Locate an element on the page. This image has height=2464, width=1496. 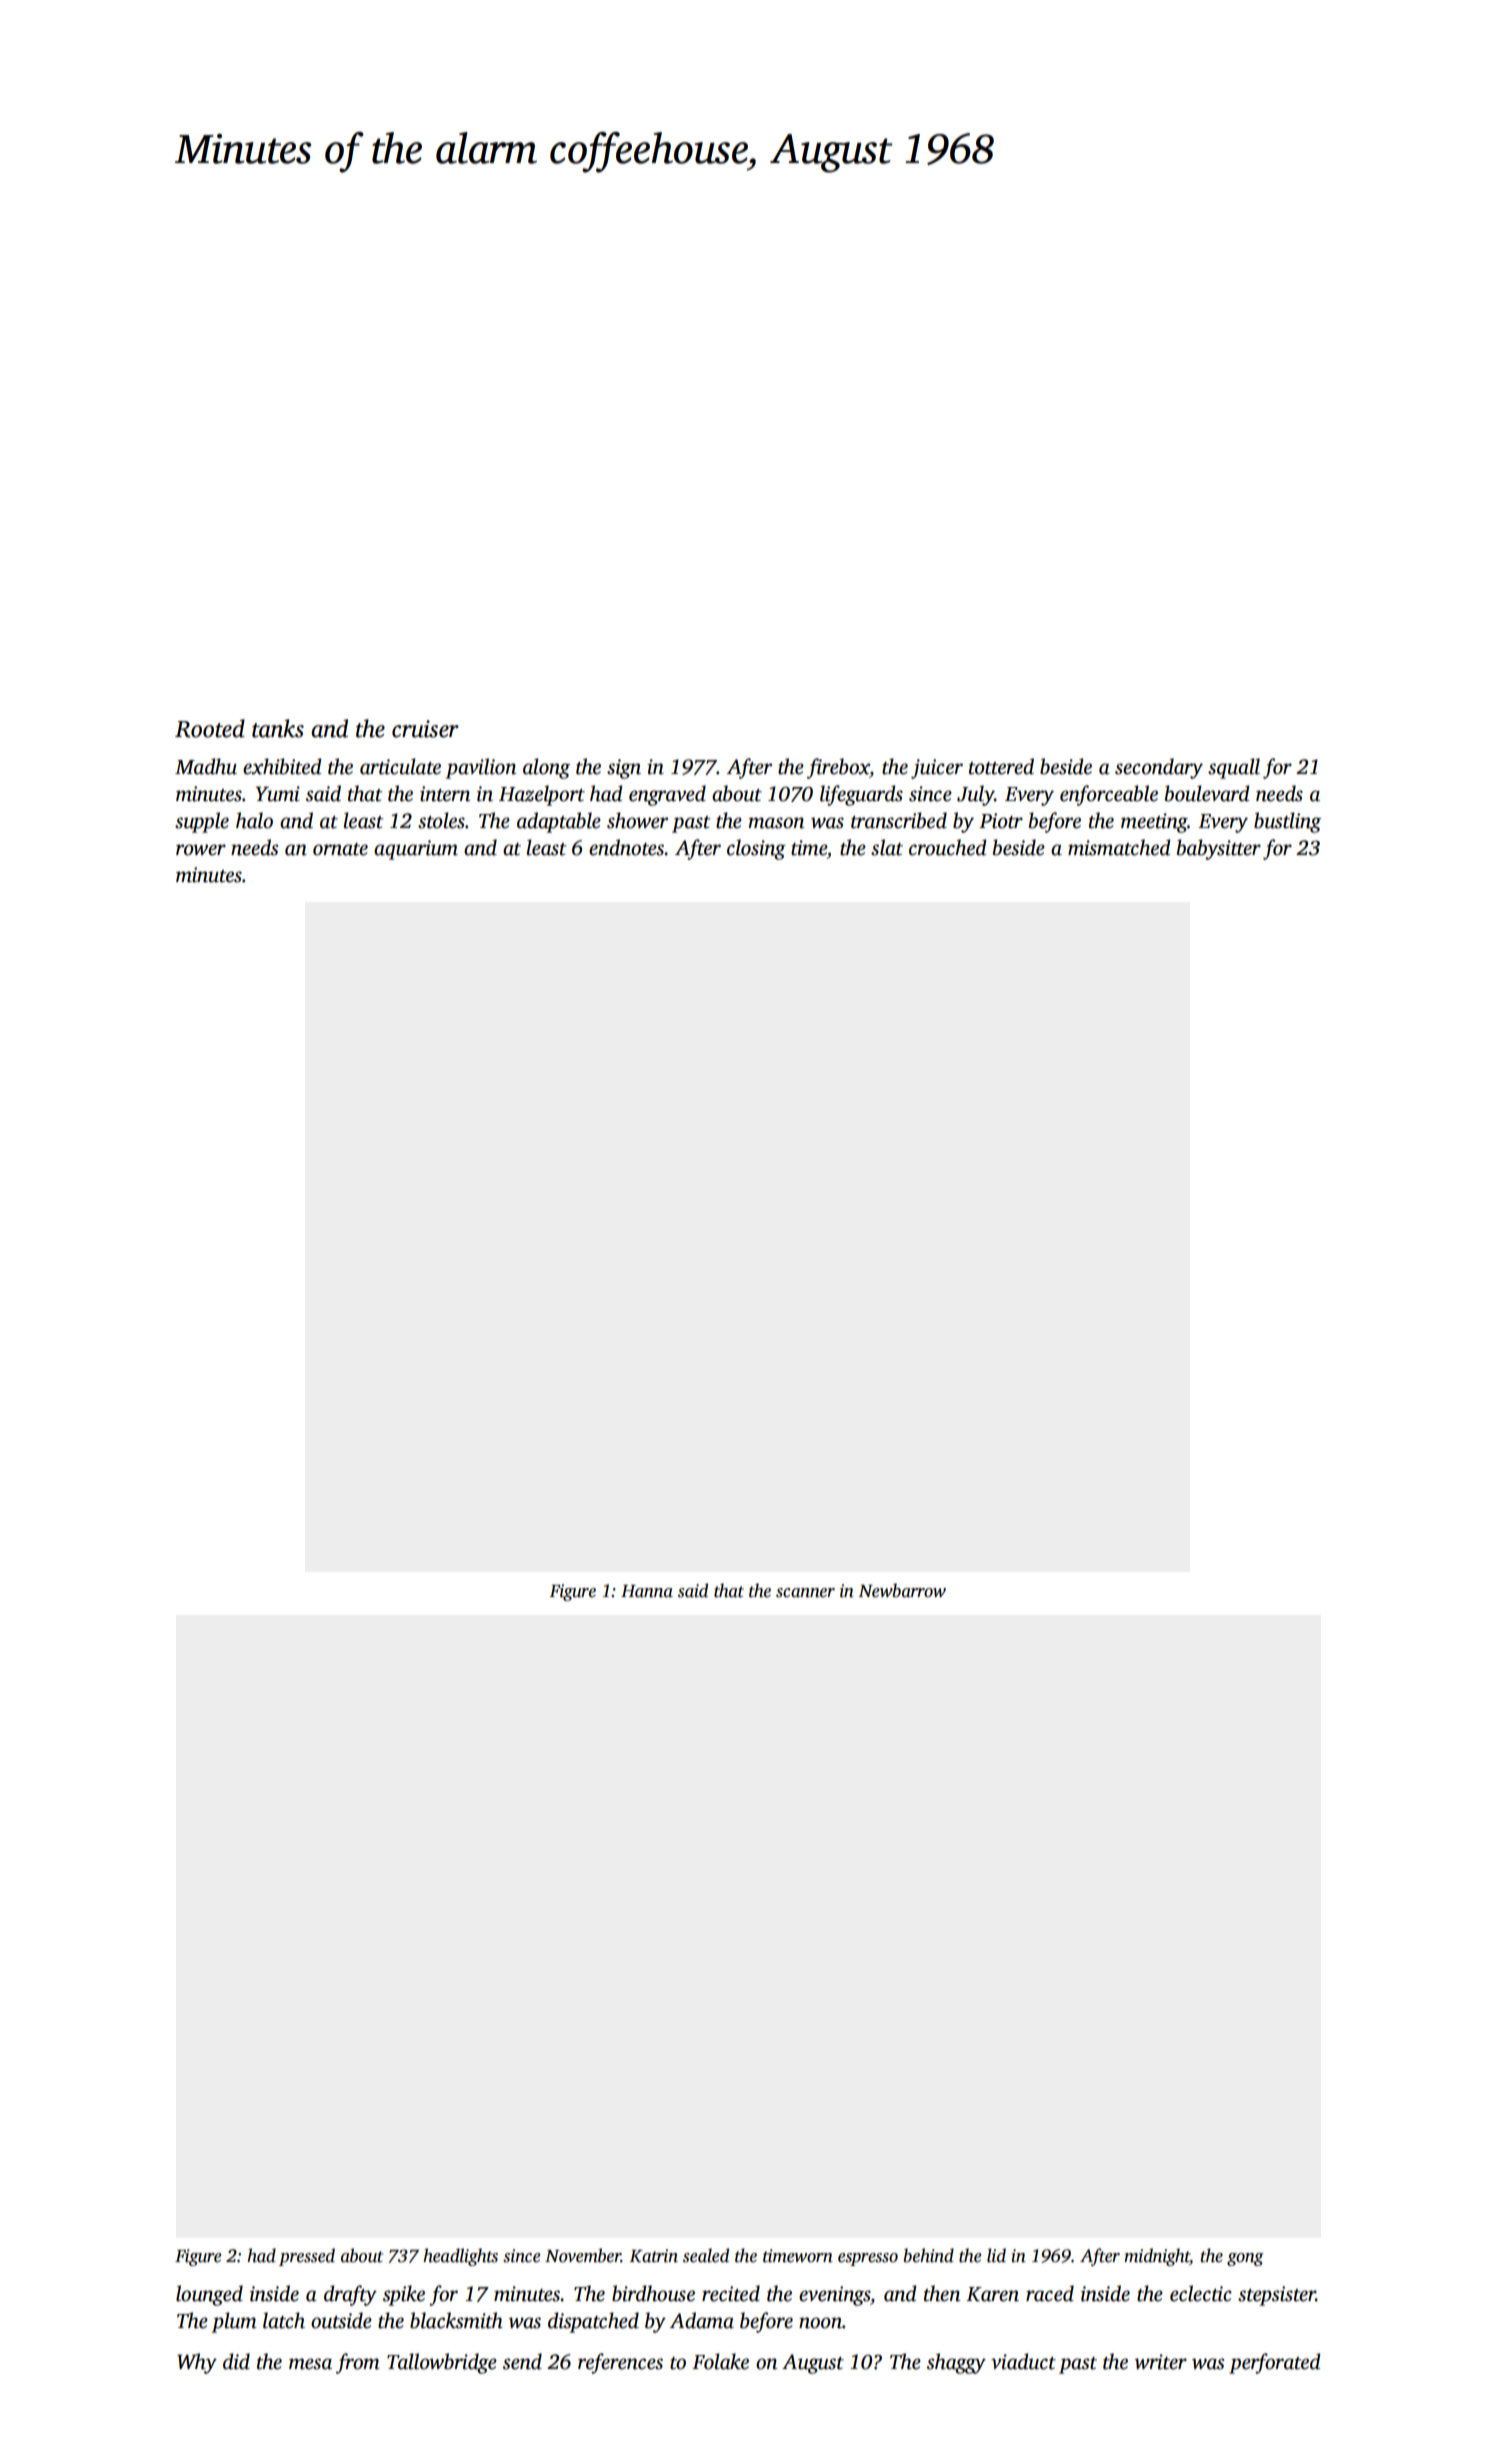
Folake is located at coordinates (720, 2361).
